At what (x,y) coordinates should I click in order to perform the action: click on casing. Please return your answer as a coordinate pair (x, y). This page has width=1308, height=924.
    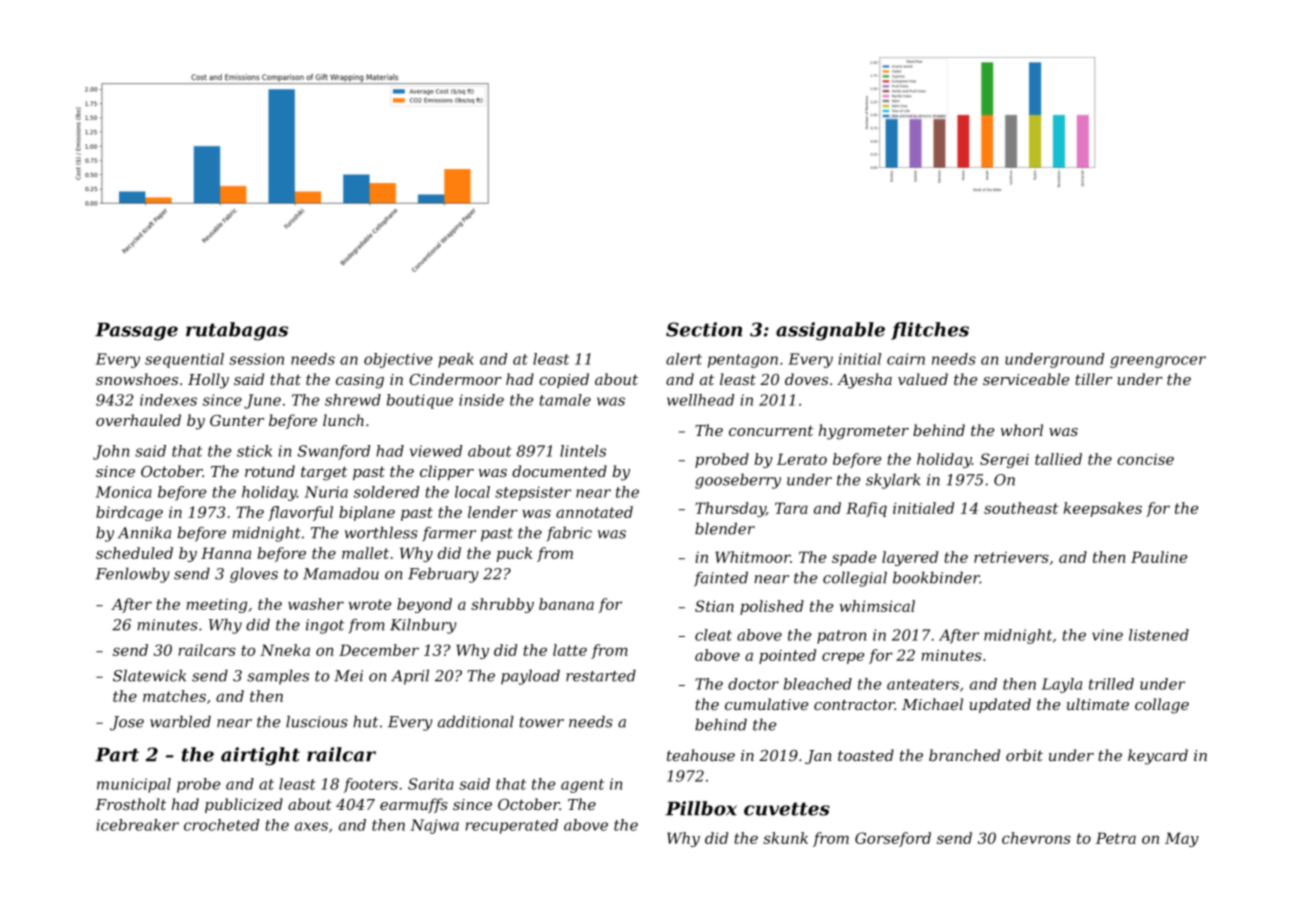
    Looking at the image, I should click on (360, 381).
